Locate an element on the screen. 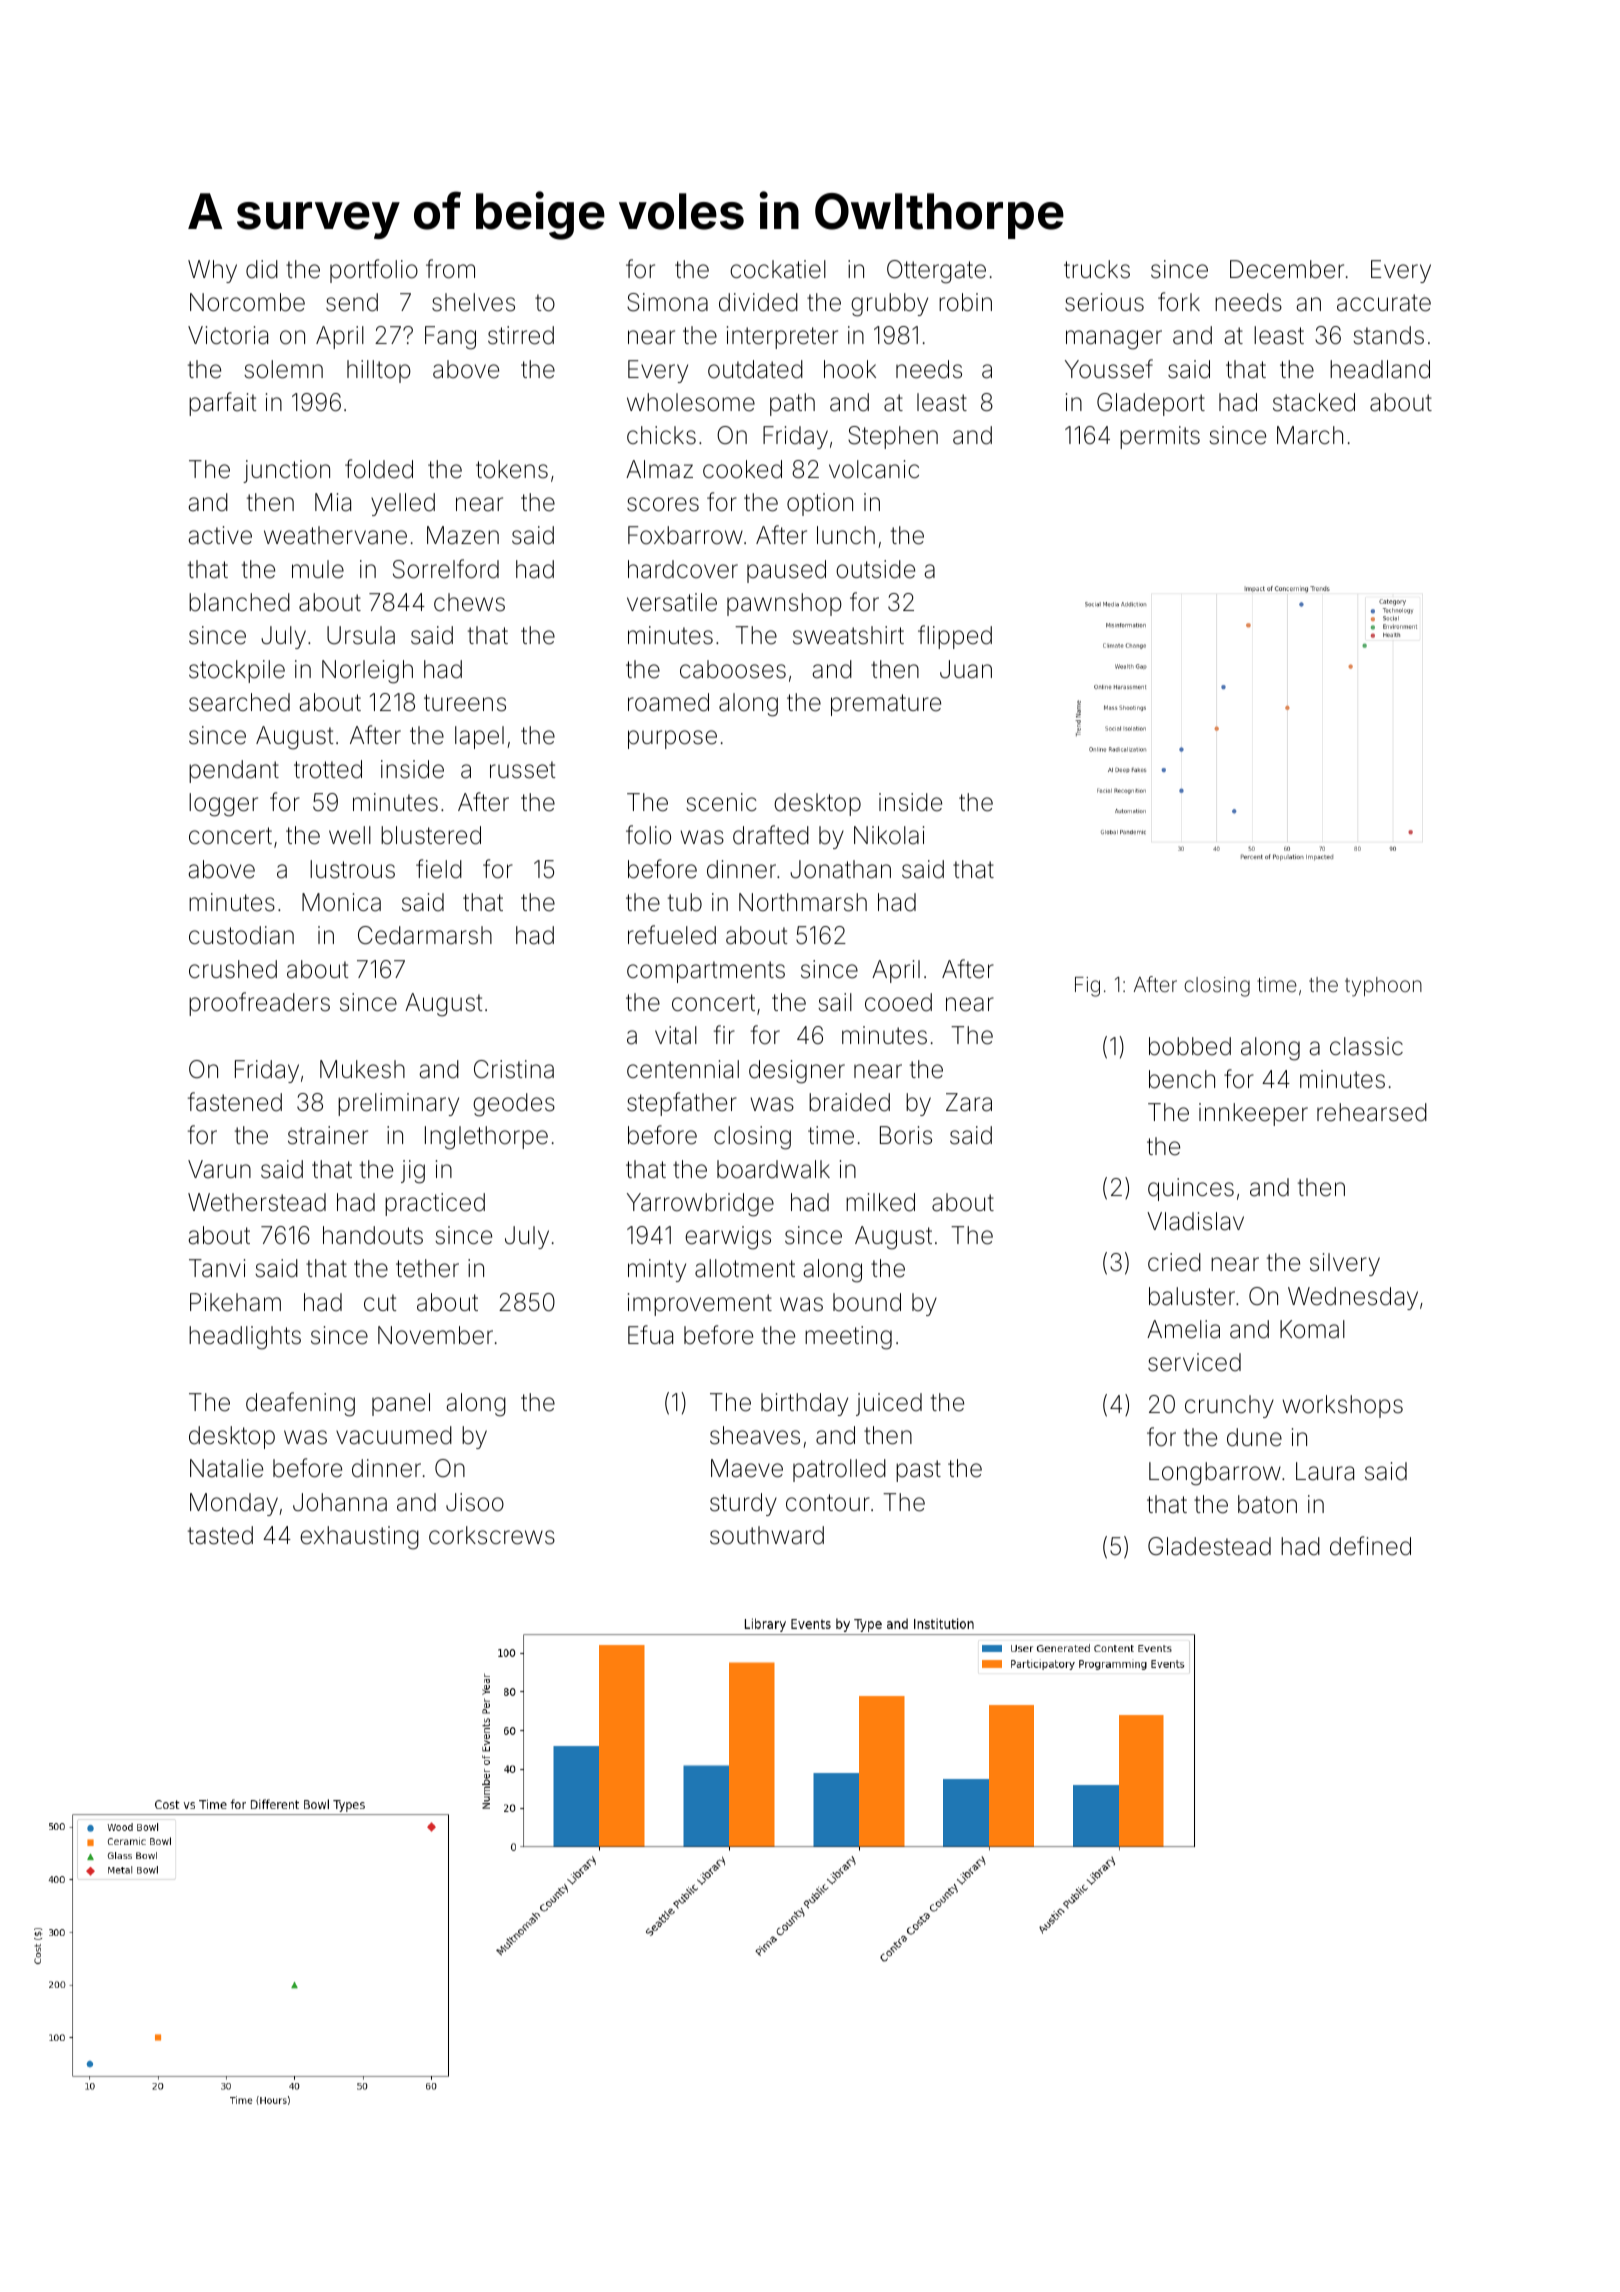 Image resolution: width=1620 pixels, height=2292 pixels. braided is located at coordinates (849, 1102).
